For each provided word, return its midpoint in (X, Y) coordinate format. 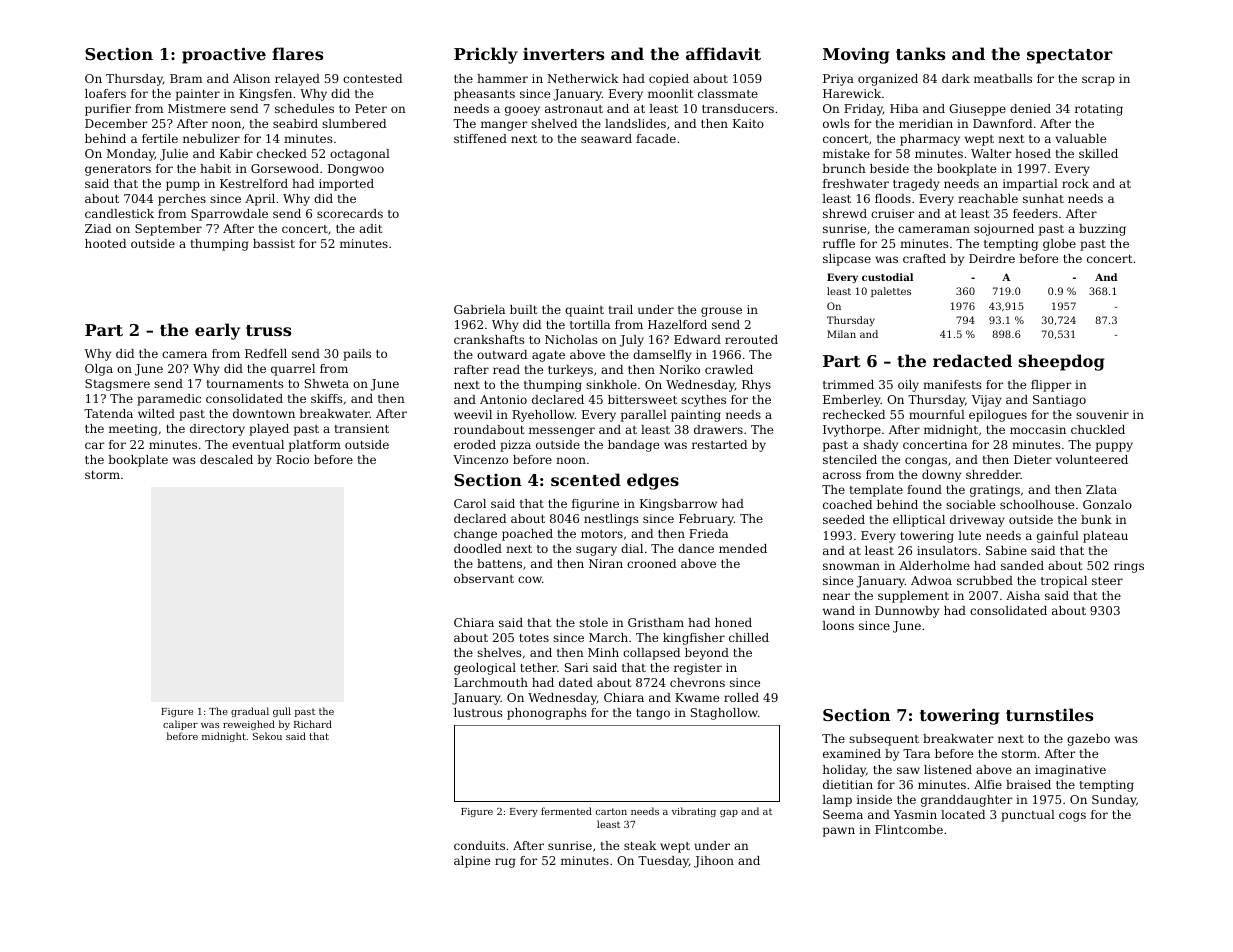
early (217, 331)
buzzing (1102, 230)
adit (370, 228)
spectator (1070, 56)
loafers (105, 93)
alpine (472, 862)
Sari (576, 667)
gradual (250, 712)
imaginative (1070, 771)
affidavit (723, 53)
